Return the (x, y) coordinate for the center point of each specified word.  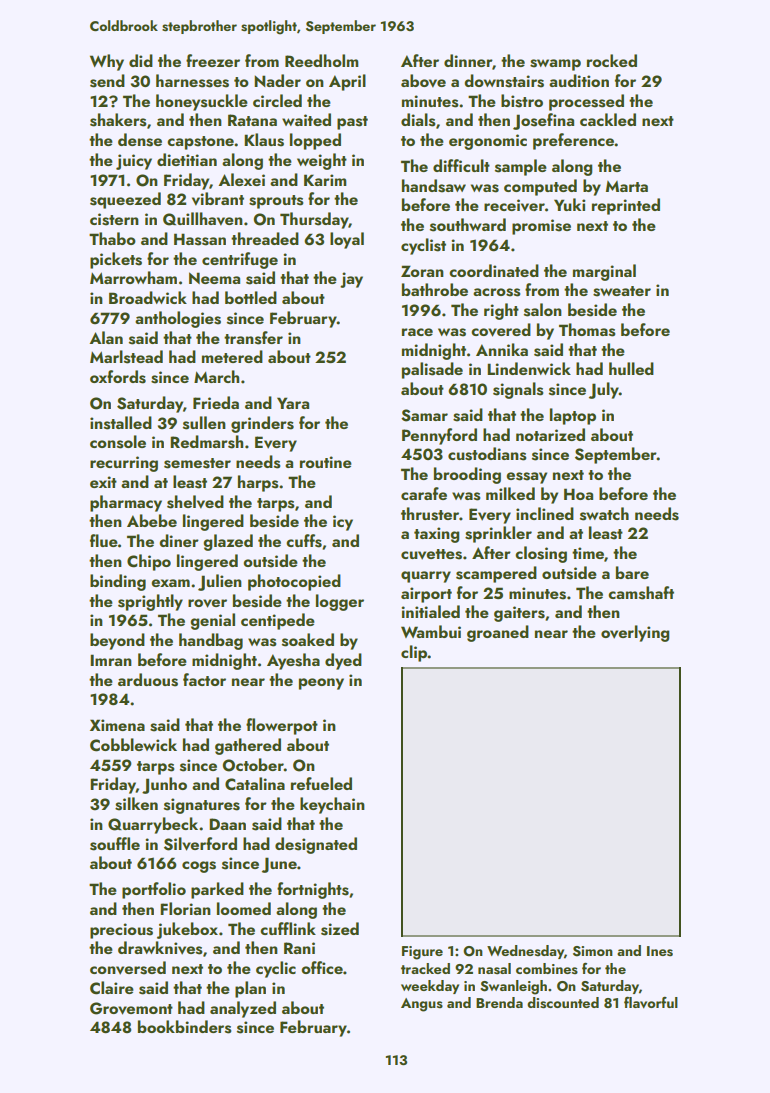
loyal (347, 240)
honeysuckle (202, 102)
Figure (422, 953)
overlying (635, 633)
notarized (550, 434)
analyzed (243, 1009)
